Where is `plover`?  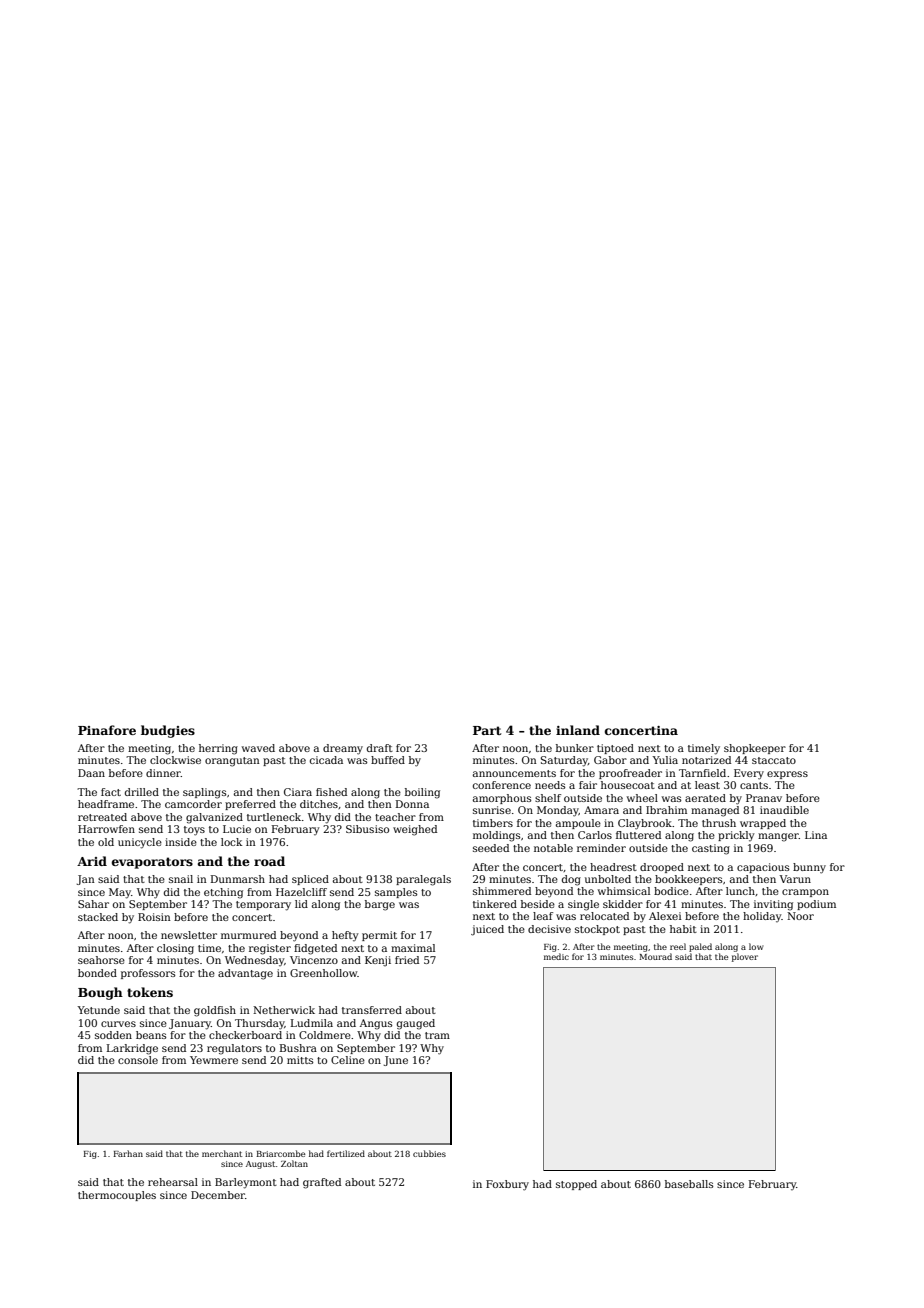
plover is located at coordinates (745, 957).
